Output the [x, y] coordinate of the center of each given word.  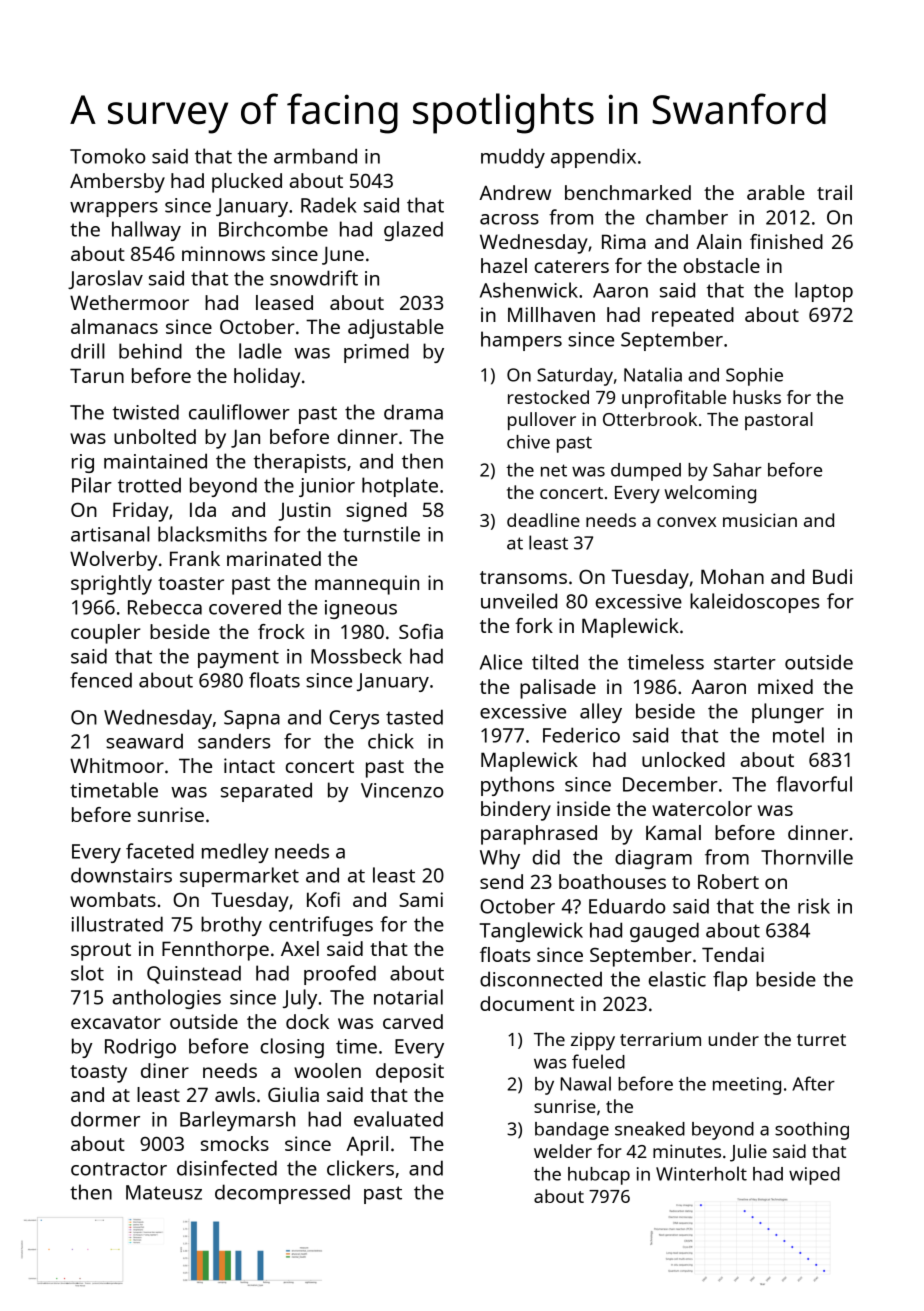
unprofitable [674, 399]
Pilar [92, 485]
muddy [513, 158]
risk [814, 906]
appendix [593, 158]
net [554, 470]
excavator [116, 1022]
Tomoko [108, 156]
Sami [421, 899]
